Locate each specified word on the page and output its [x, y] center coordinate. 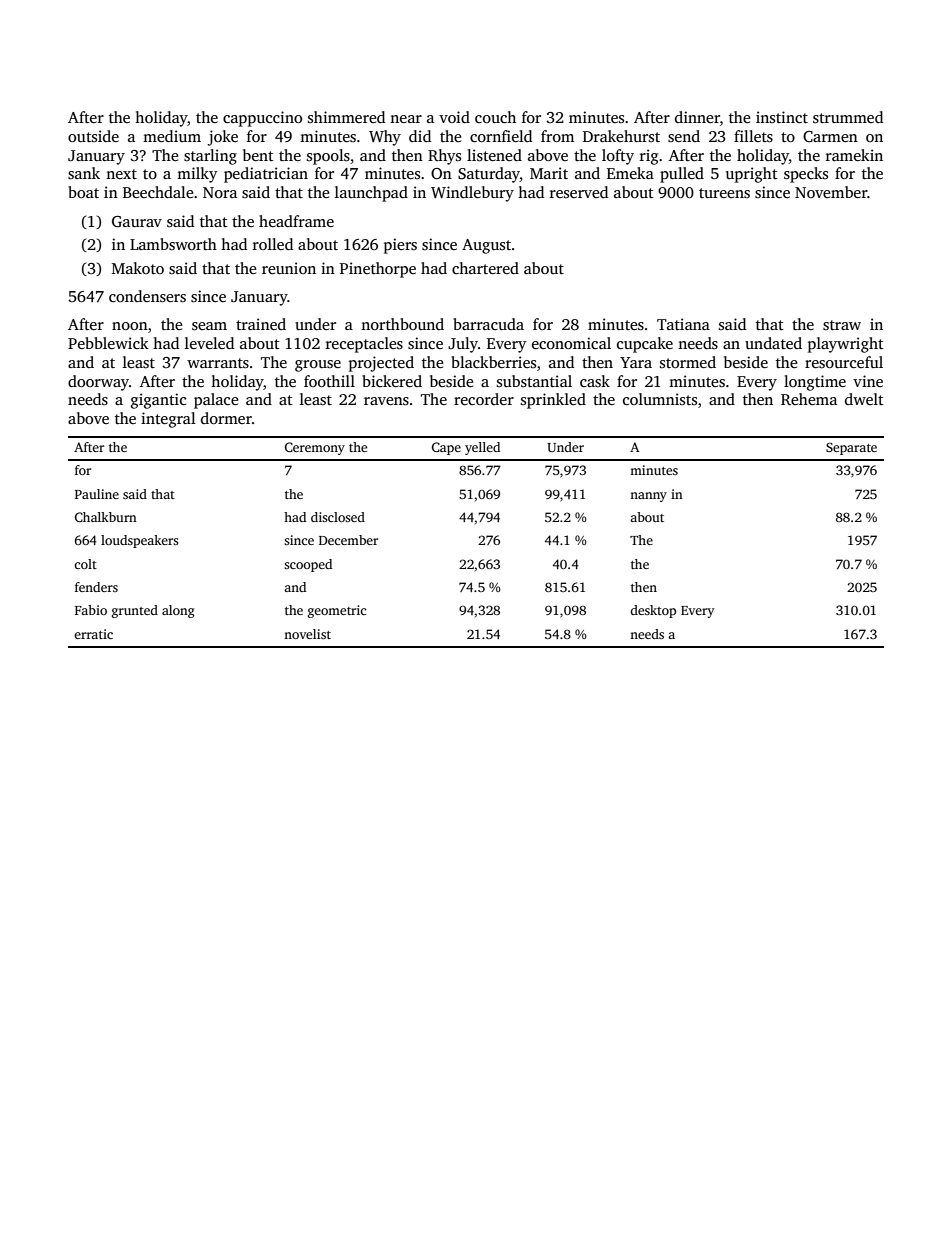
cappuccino [262, 119]
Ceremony [315, 448]
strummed [848, 117]
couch [495, 117]
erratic [93, 634]
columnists [660, 399]
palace [216, 401]
